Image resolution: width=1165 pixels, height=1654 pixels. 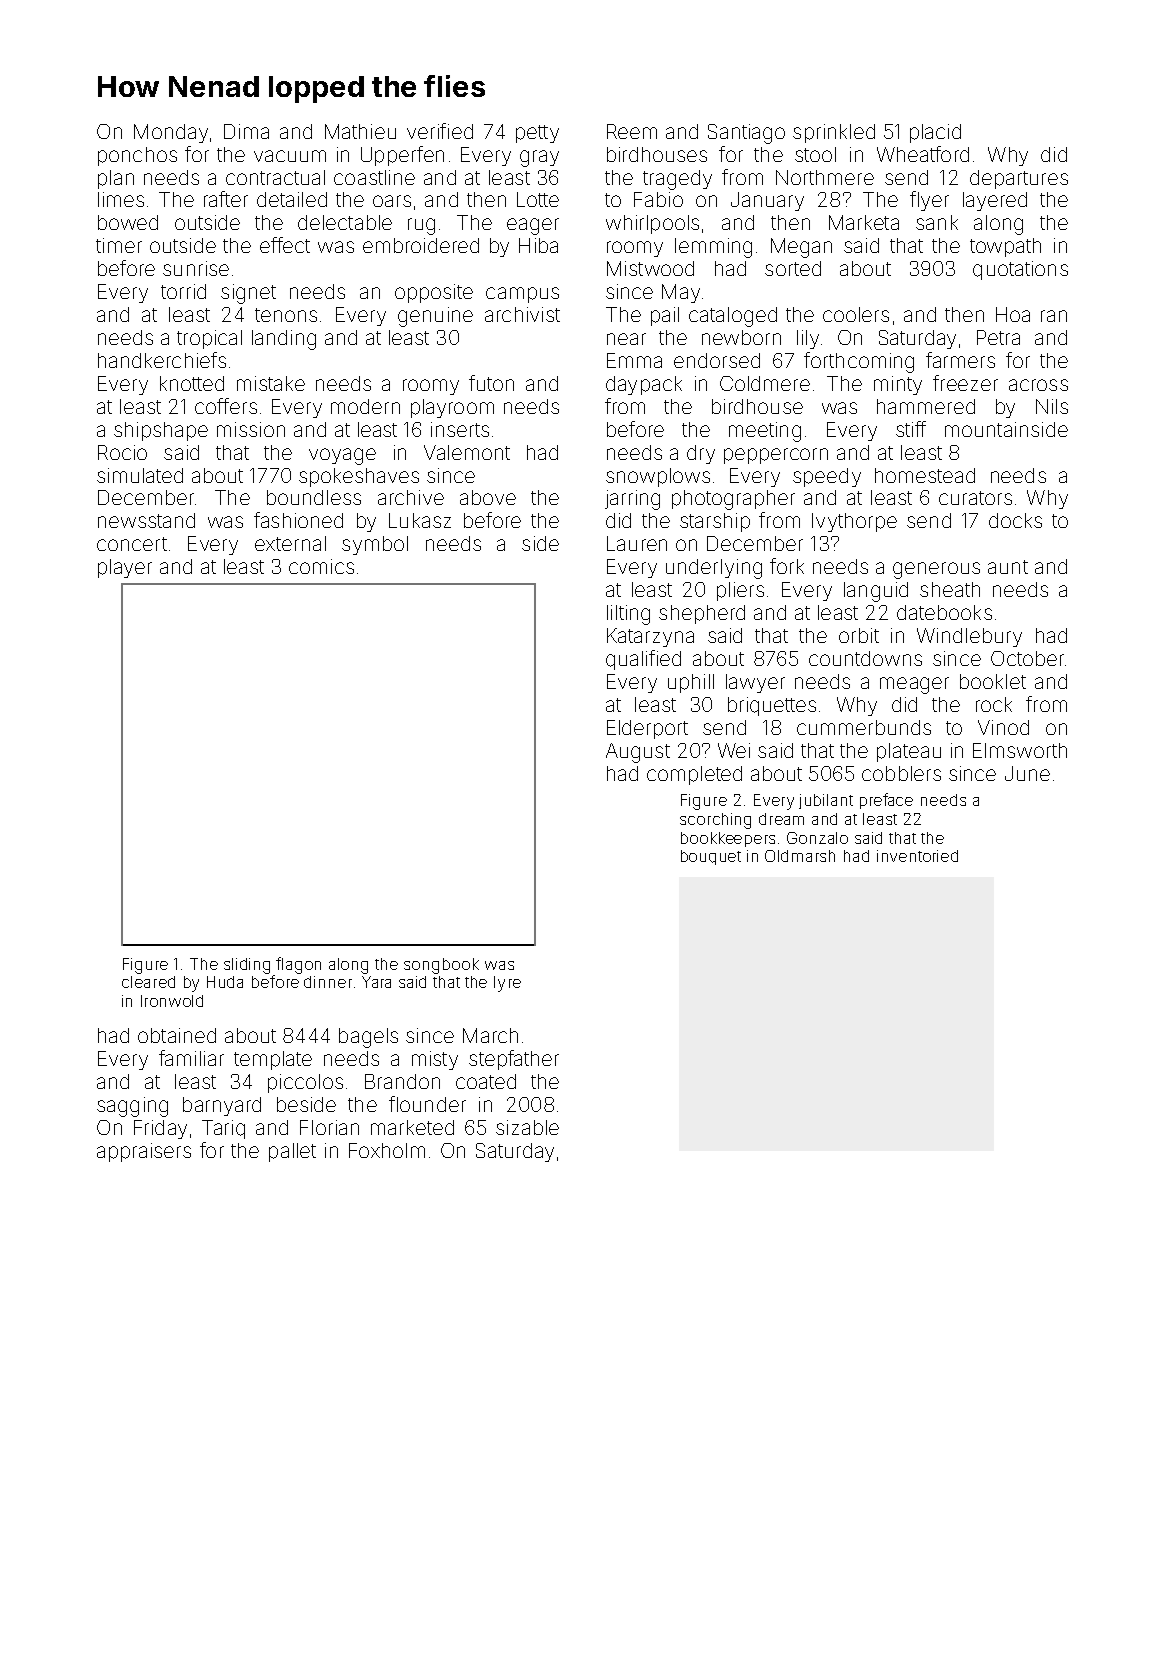 I want to click on whirlpools, so click(x=652, y=224).
